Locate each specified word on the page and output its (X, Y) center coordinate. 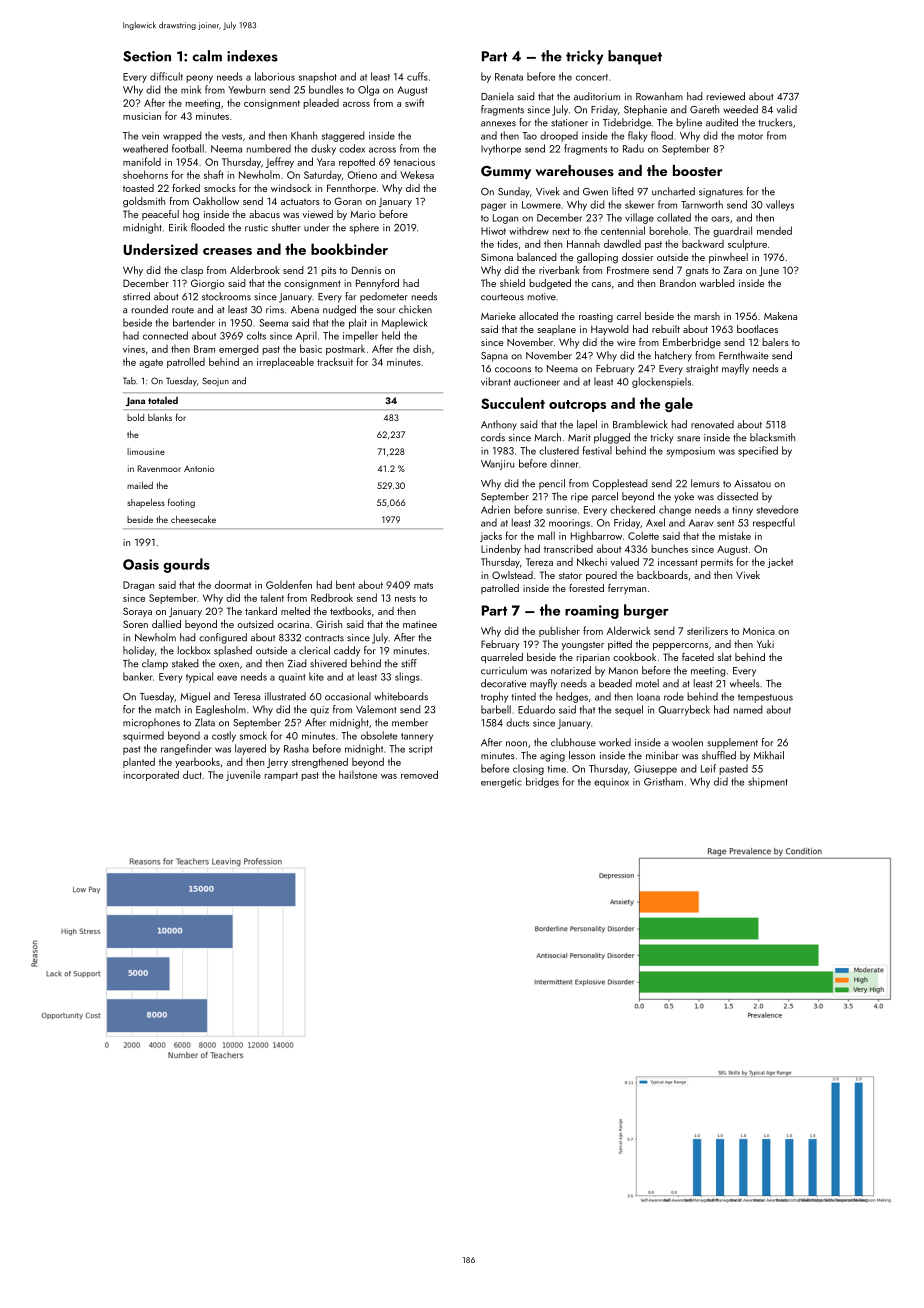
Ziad (297, 663)
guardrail (732, 231)
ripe (579, 498)
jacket (780, 563)
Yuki (765, 644)
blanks (160, 417)
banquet (635, 57)
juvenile (243, 775)
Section (147, 56)
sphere (364, 228)
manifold (142, 161)
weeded (740, 109)
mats (423, 585)
